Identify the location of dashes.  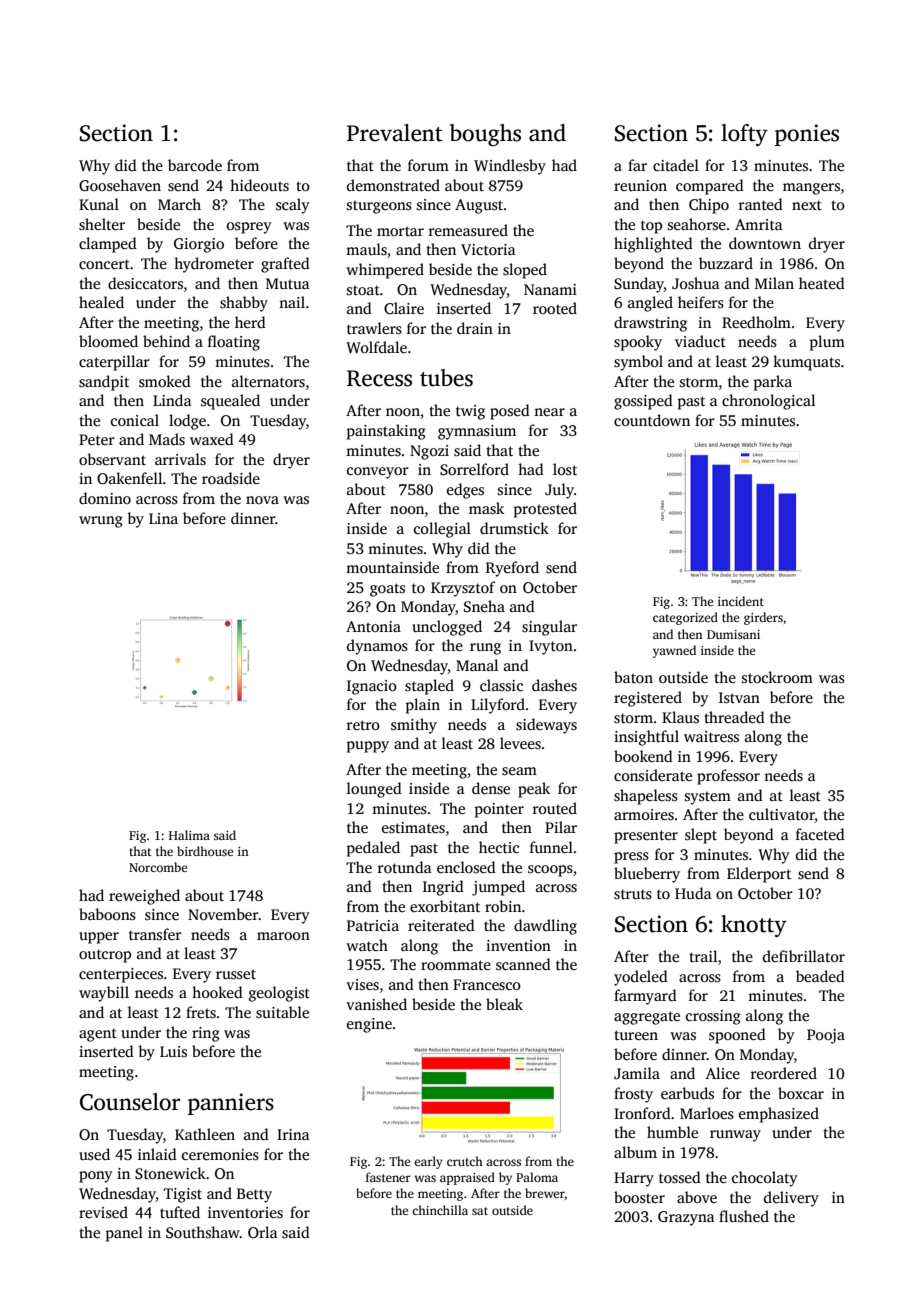
(554, 685).
